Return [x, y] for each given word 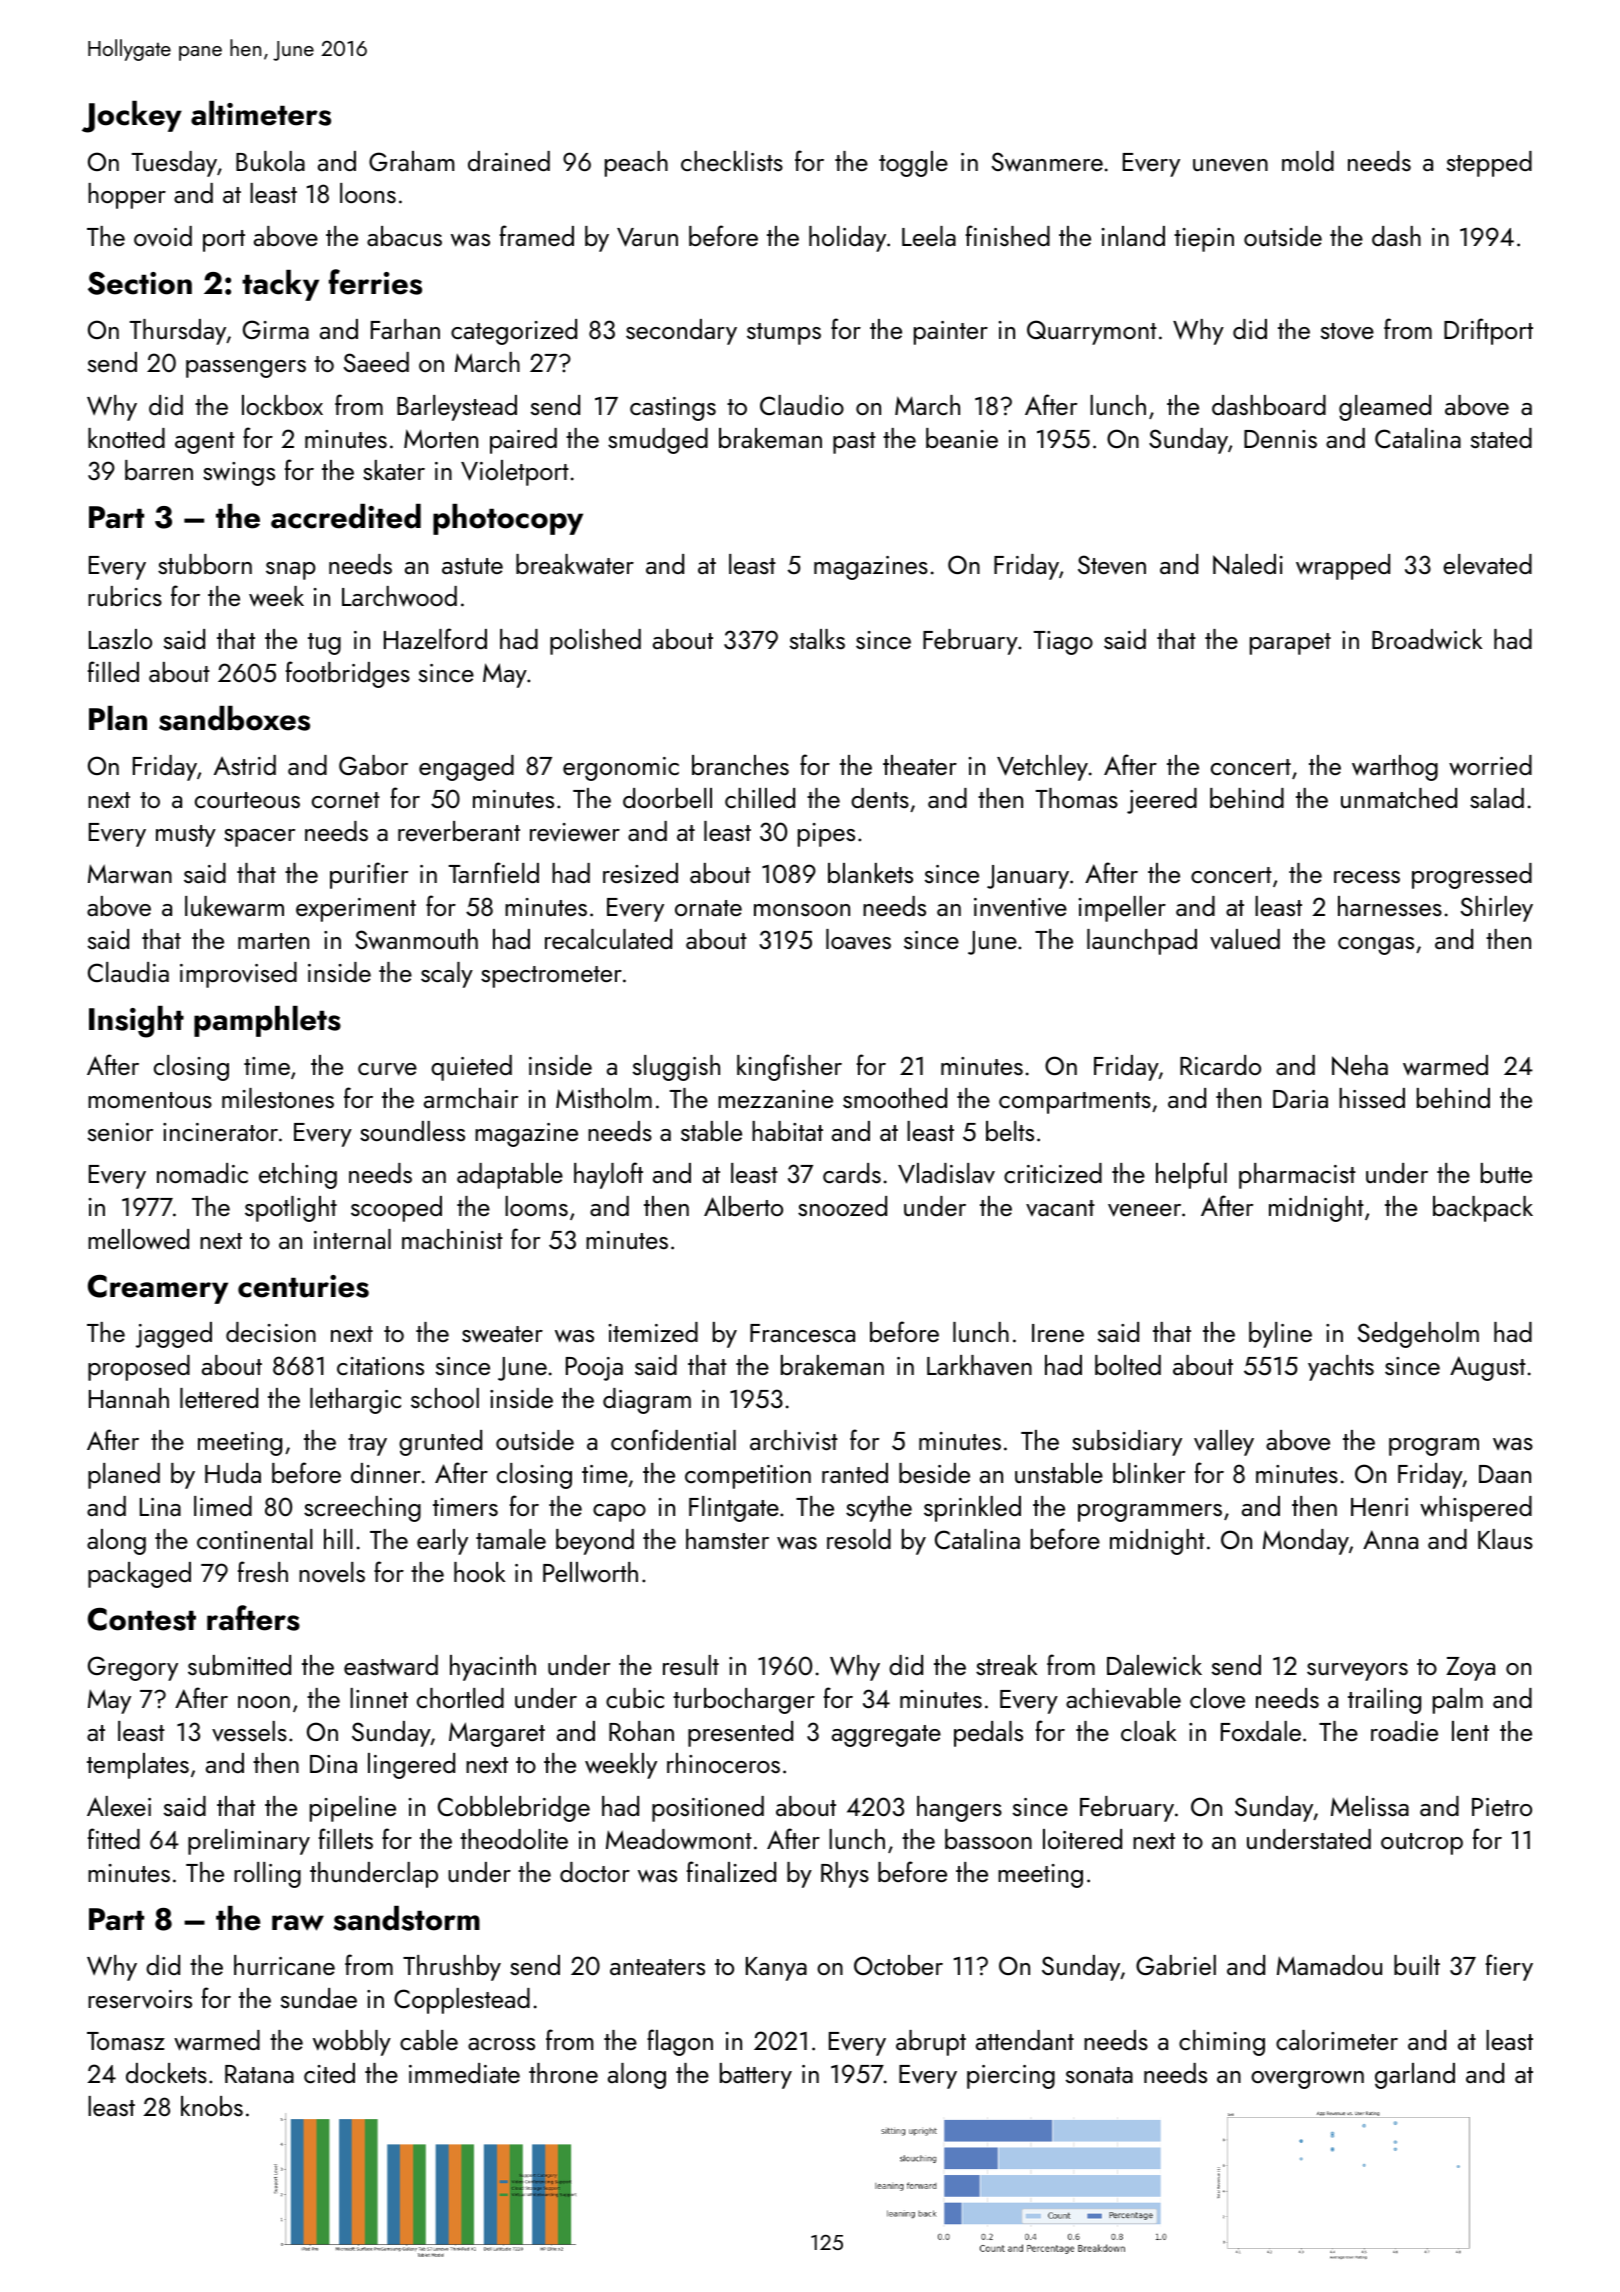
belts [1010, 1131]
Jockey [132, 117]
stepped [1489, 164]
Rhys [845, 1875]
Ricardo [1220, 1065]
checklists [732, 161]
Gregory [133, 1668]
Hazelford [435, 638]
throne [563, 2073]
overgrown [1307, 2080]
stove [1347, 331]
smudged [658, 441]
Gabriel [1176, 1965]
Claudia [128, 972]
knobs [212, 2106]
